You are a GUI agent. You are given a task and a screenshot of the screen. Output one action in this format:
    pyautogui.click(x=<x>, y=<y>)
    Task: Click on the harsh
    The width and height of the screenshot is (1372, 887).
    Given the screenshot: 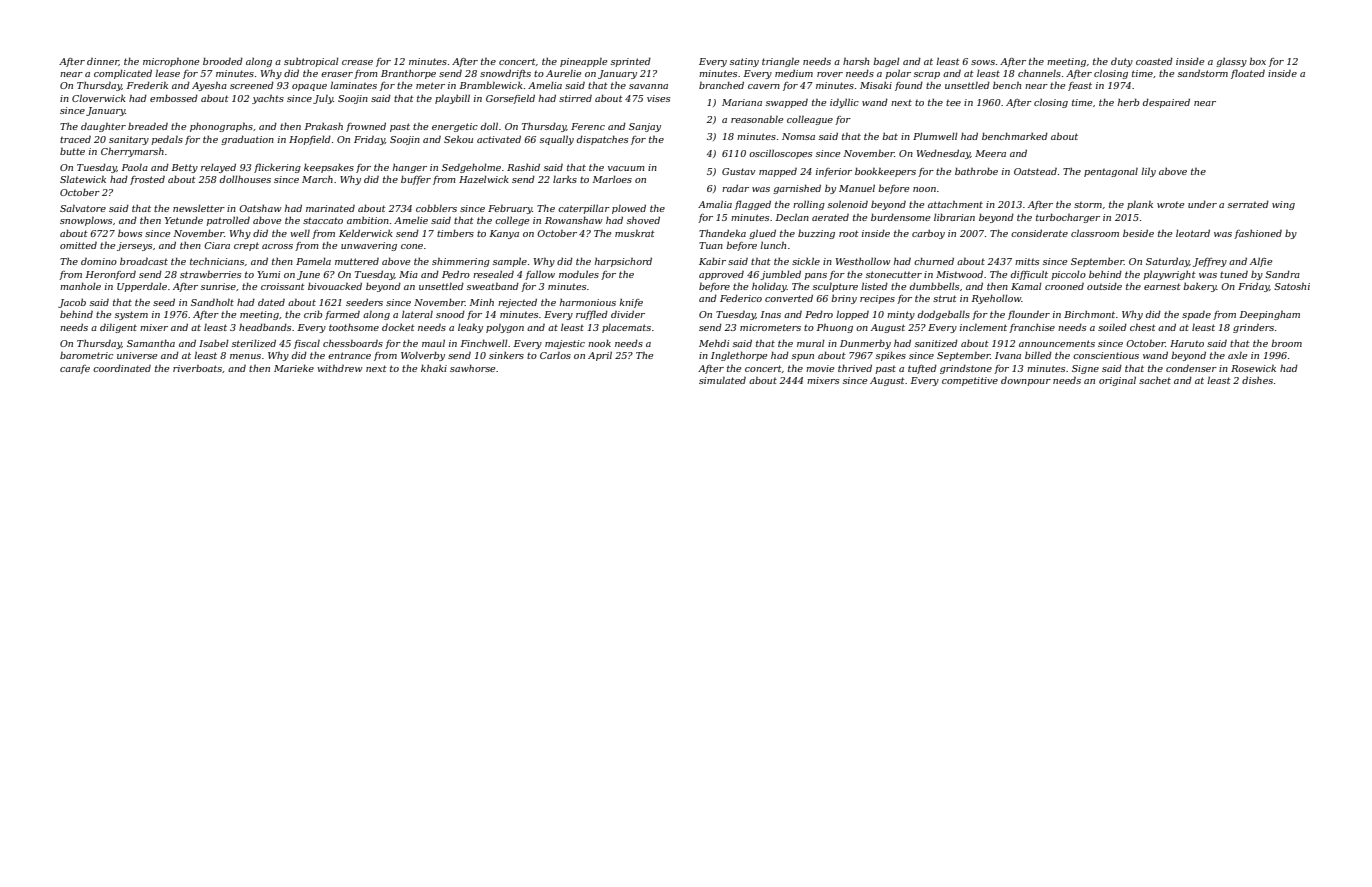 What is the action you would take?
    pyautogui.click(x=856, y=61)
